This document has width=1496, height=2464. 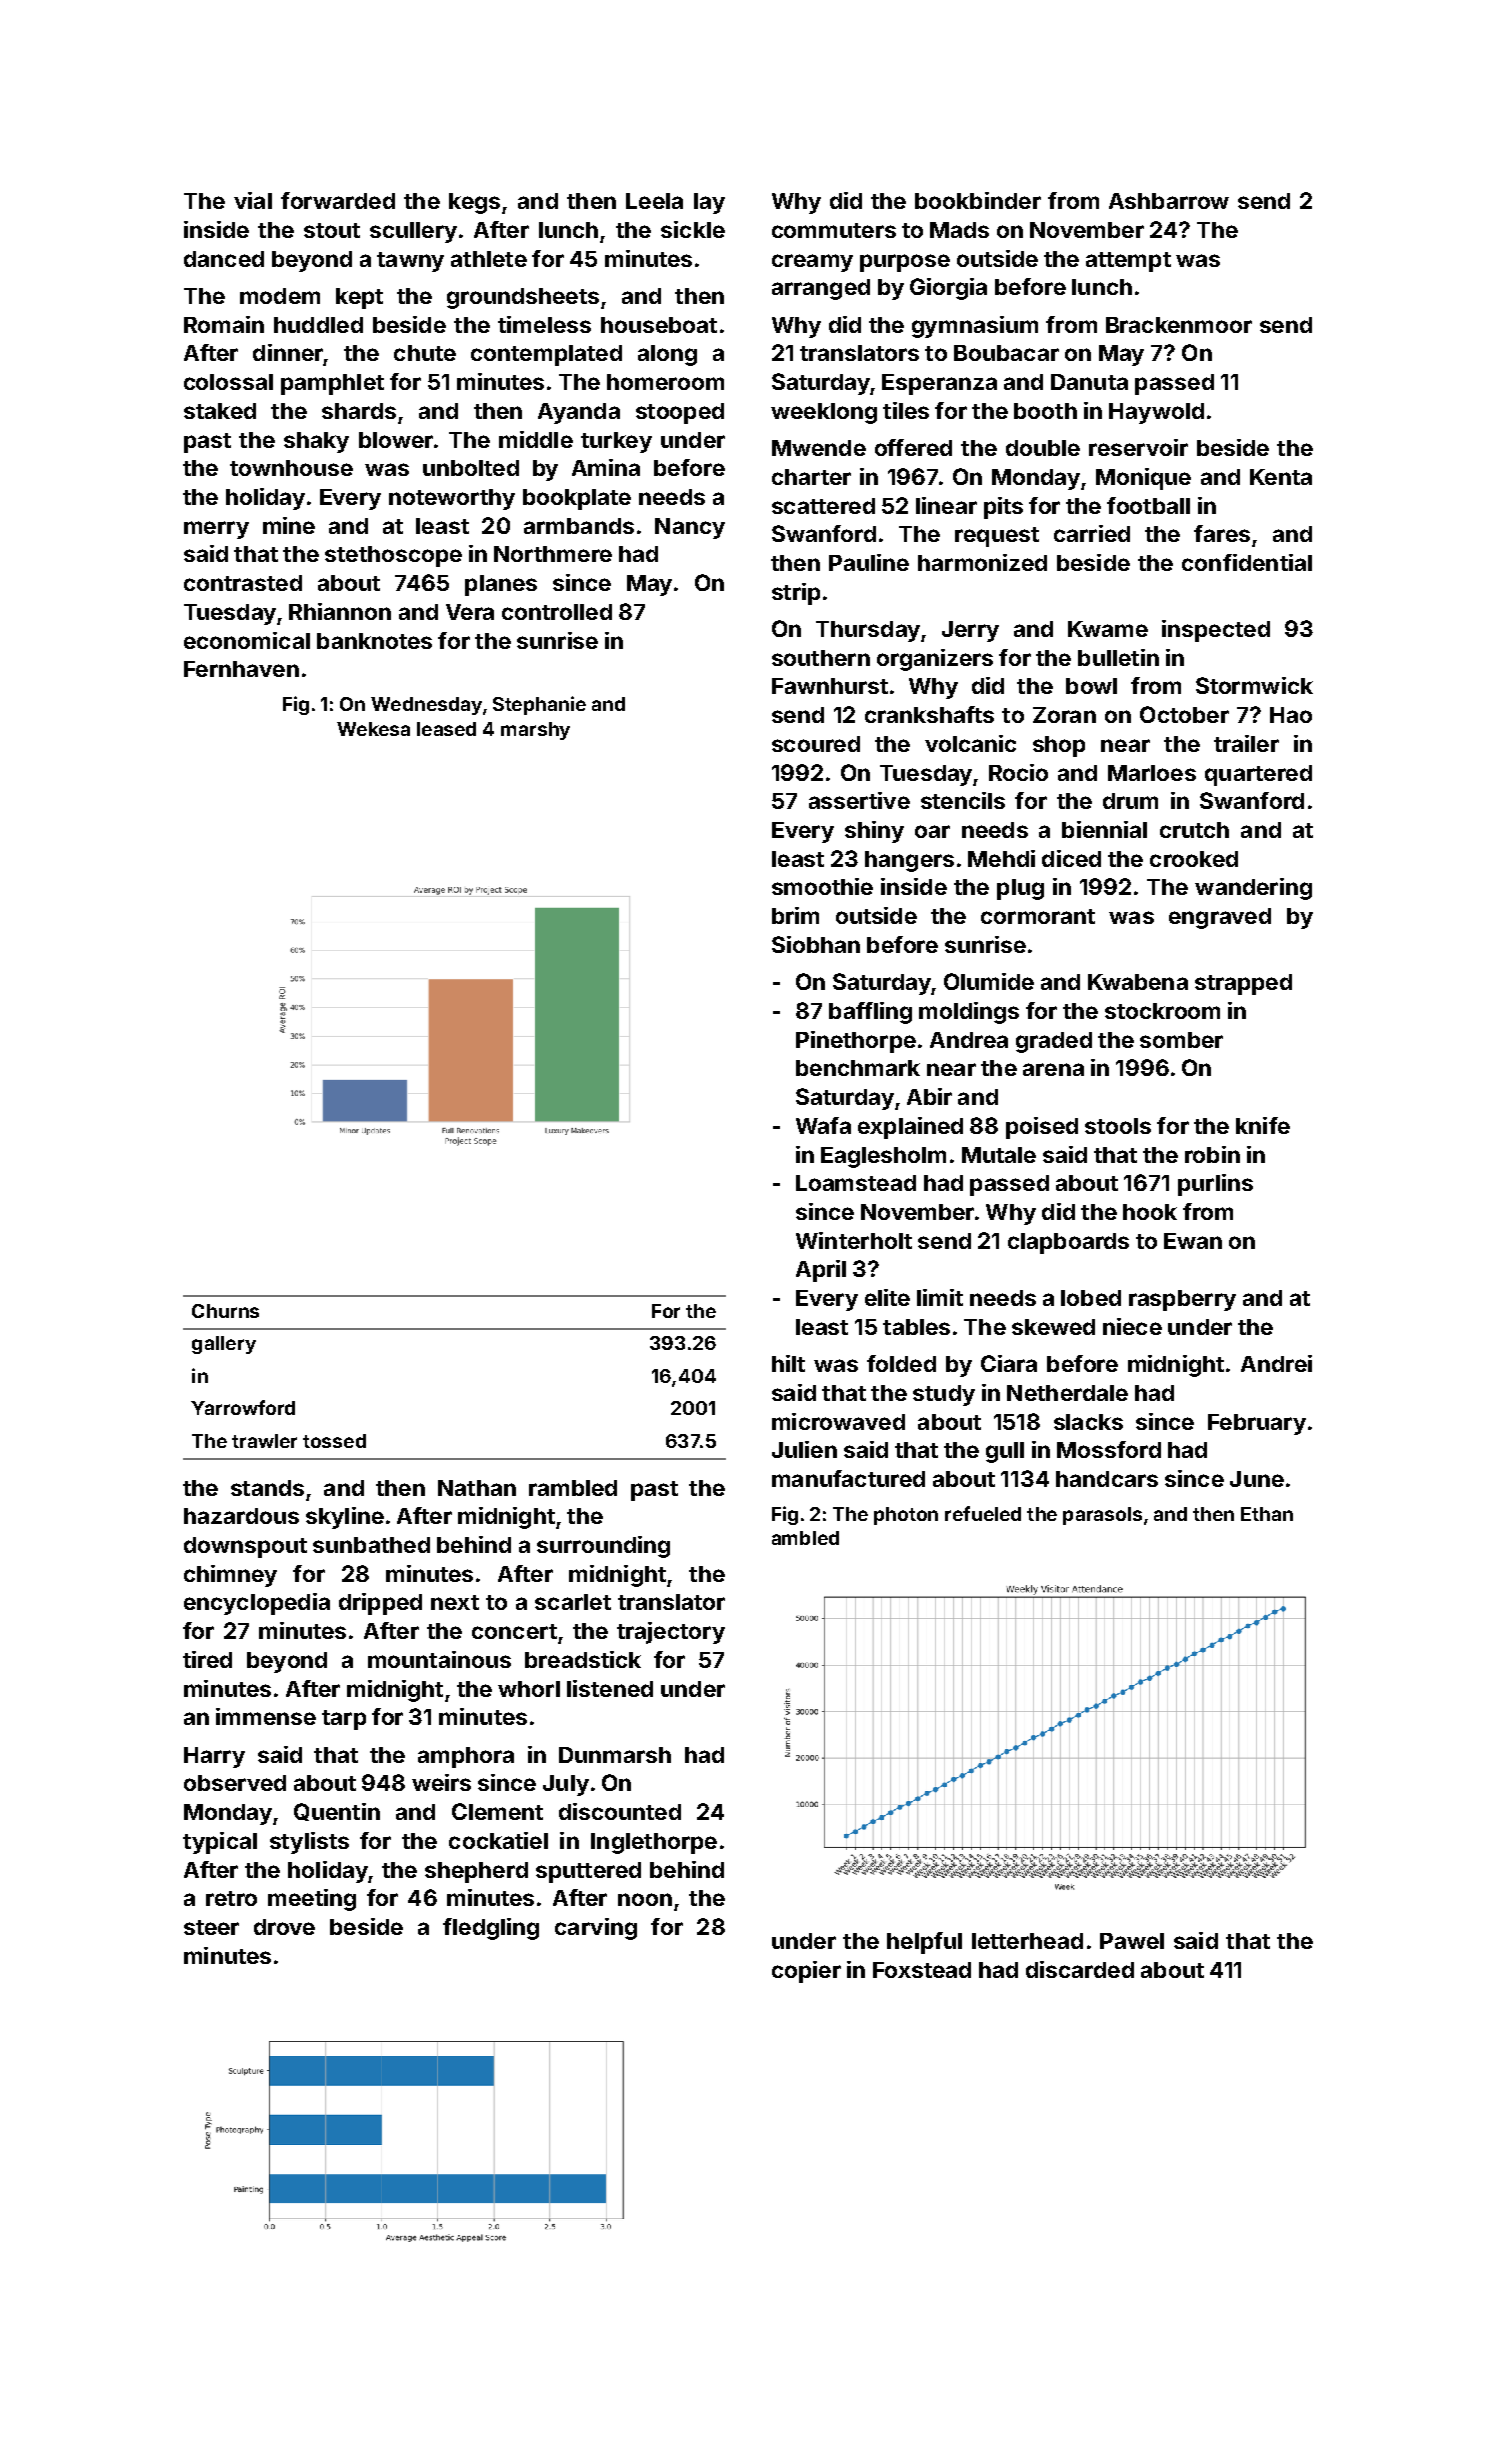 I want to click on forwarded, so click(x=338, y=200).
